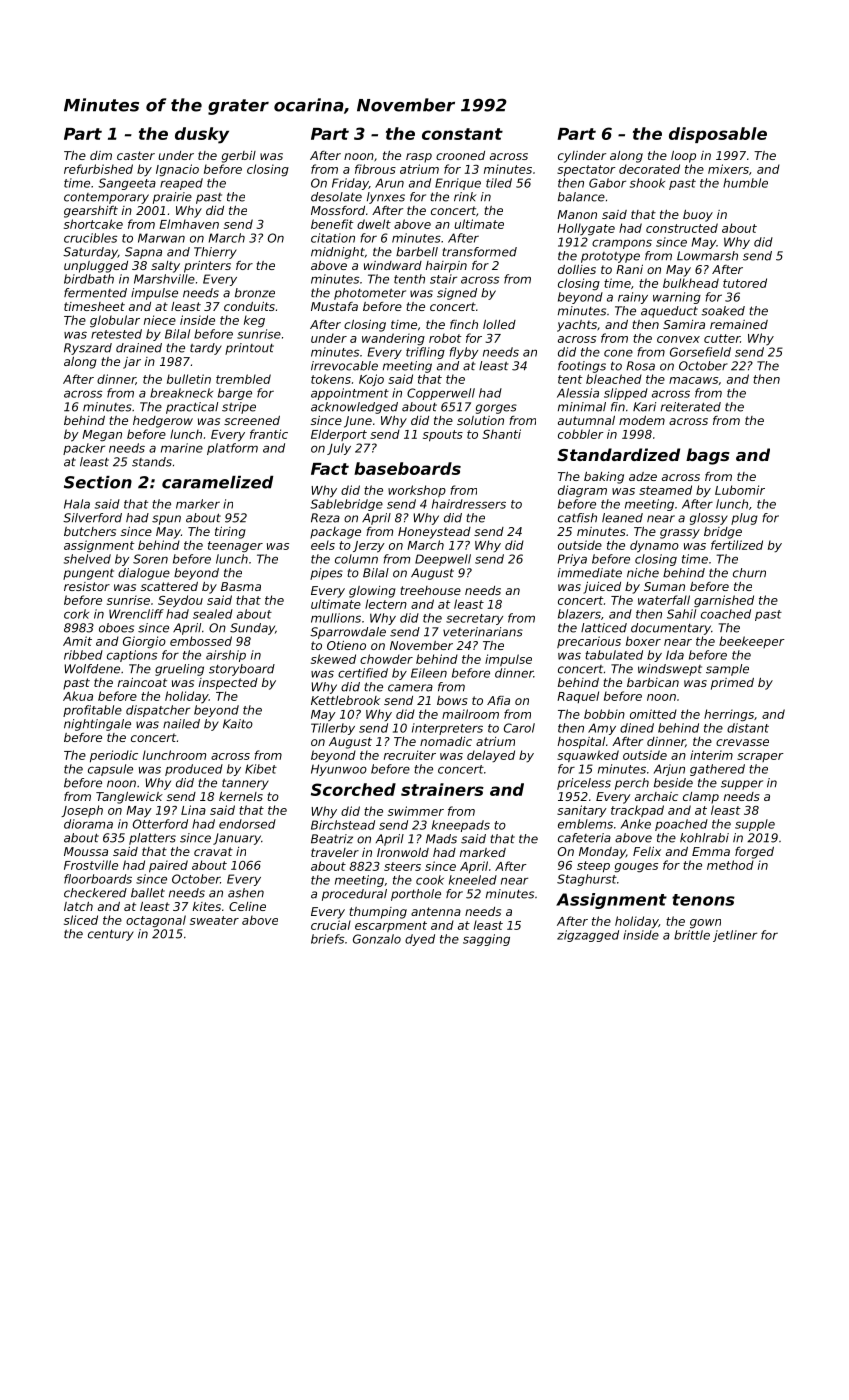 The height and width of the screenshot is (1400, 849). I want to click on Enrique, so click(458, 184).
